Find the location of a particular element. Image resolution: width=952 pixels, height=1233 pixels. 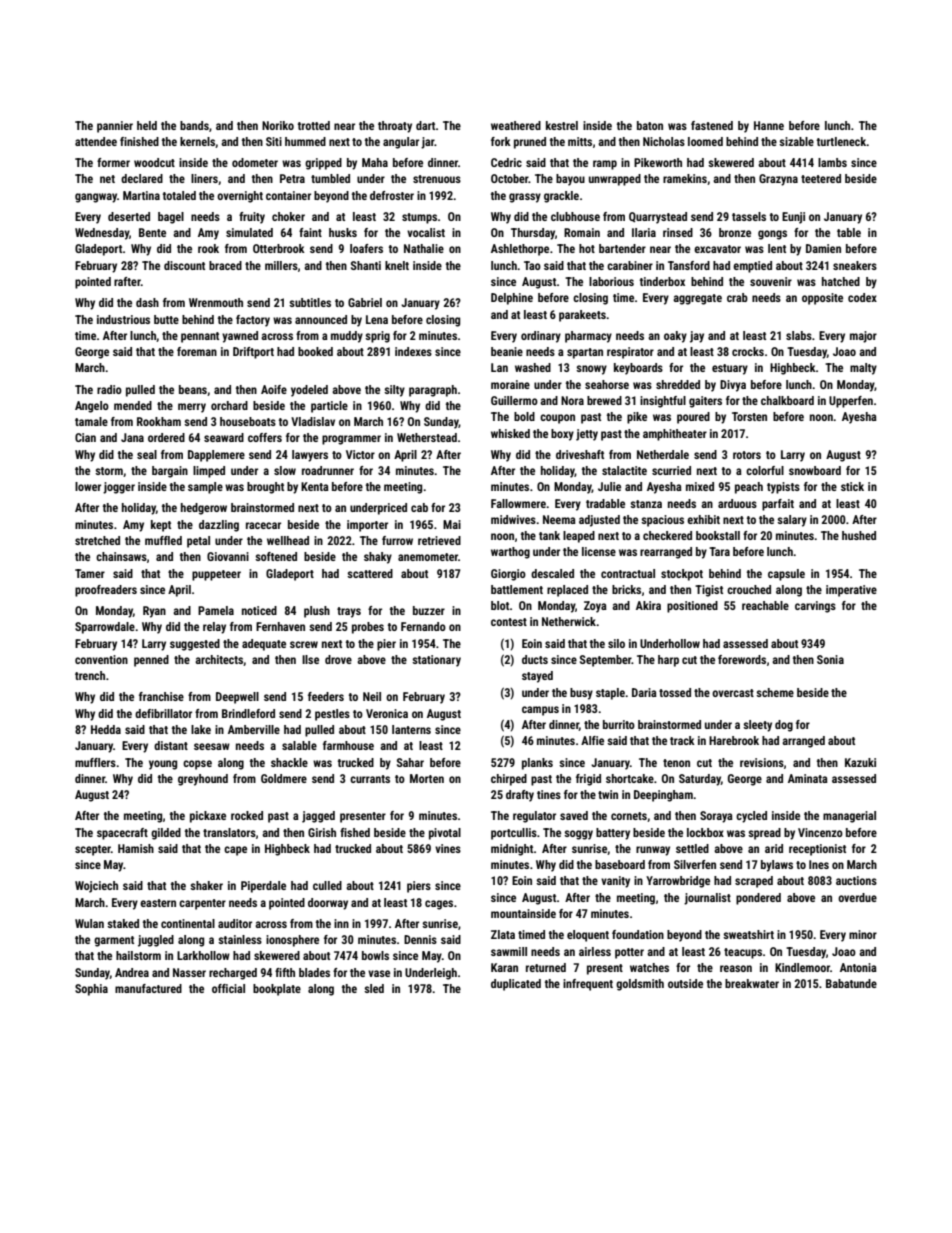

midwives is located at coordinates (513, 519).
